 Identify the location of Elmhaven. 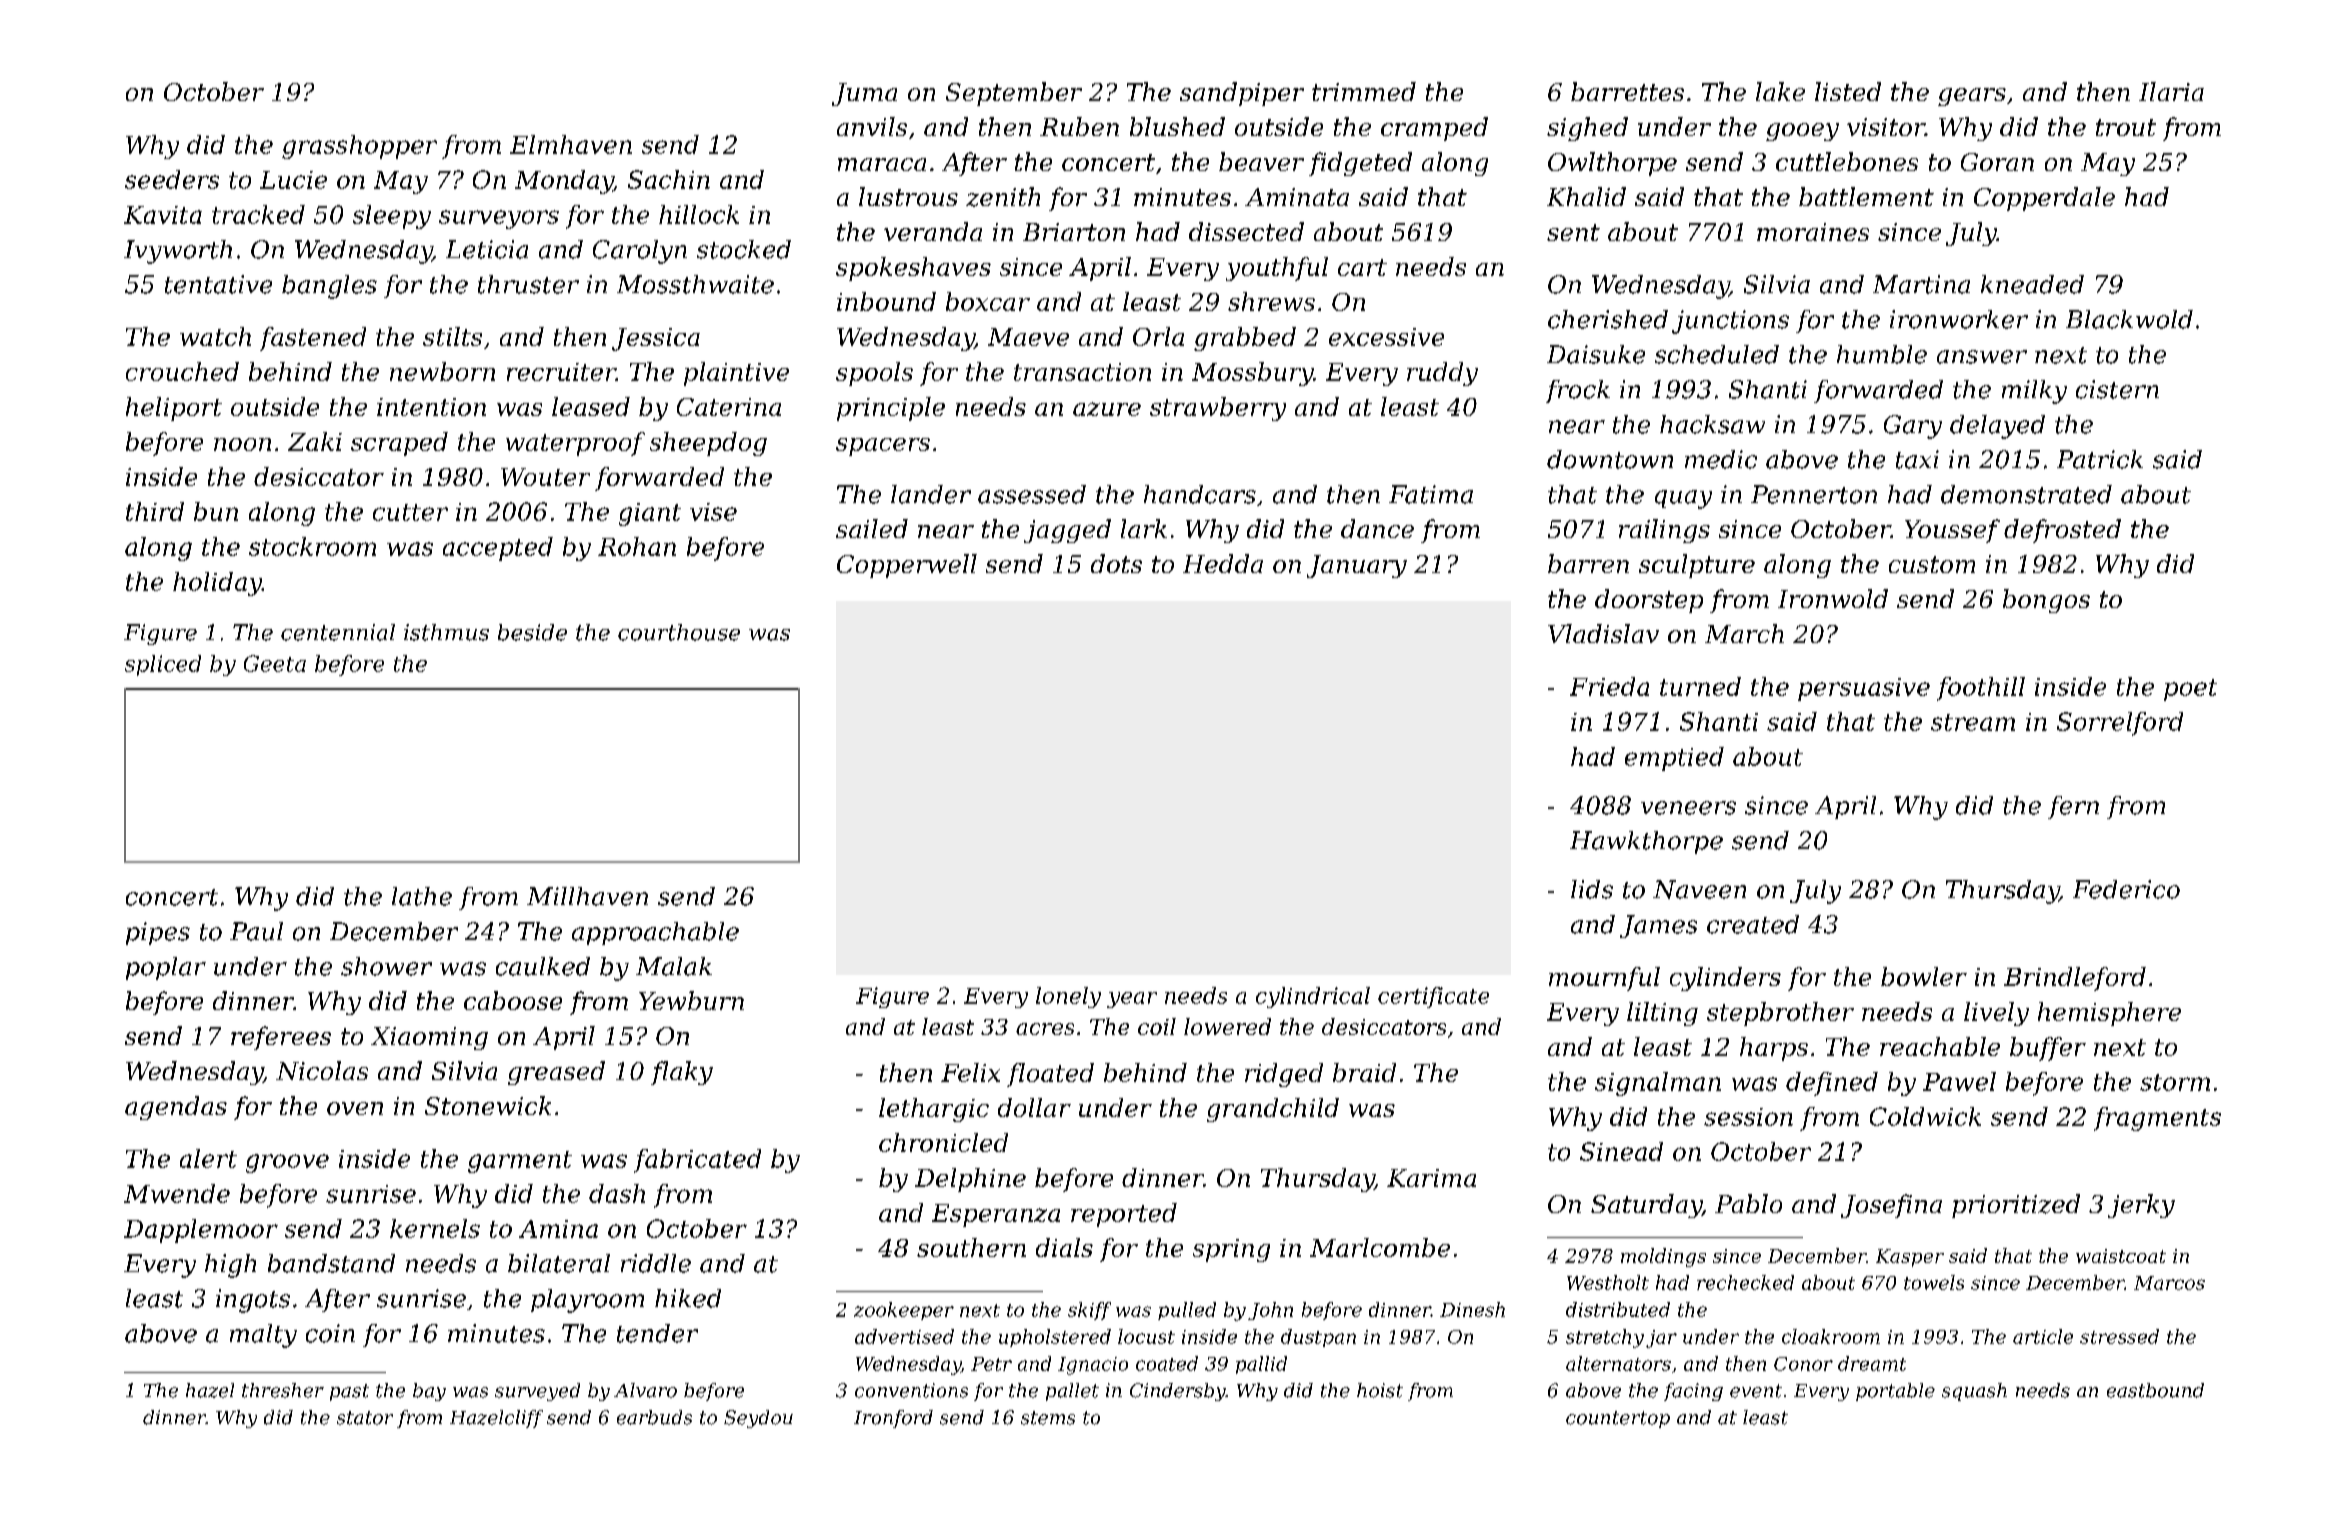
(571, 144).
